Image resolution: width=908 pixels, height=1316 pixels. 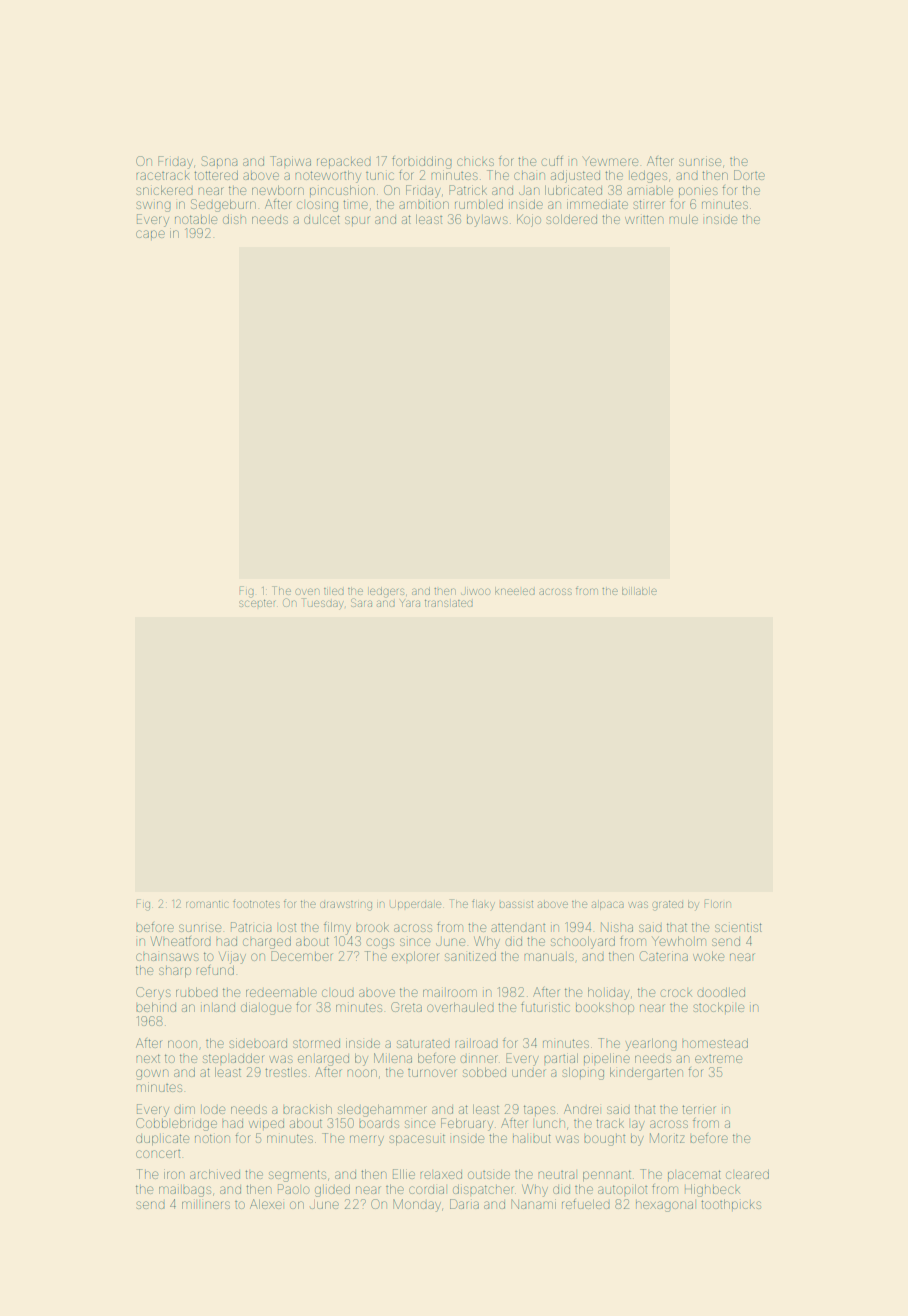 I want to click on romantic, so click(x=207, y=904).
